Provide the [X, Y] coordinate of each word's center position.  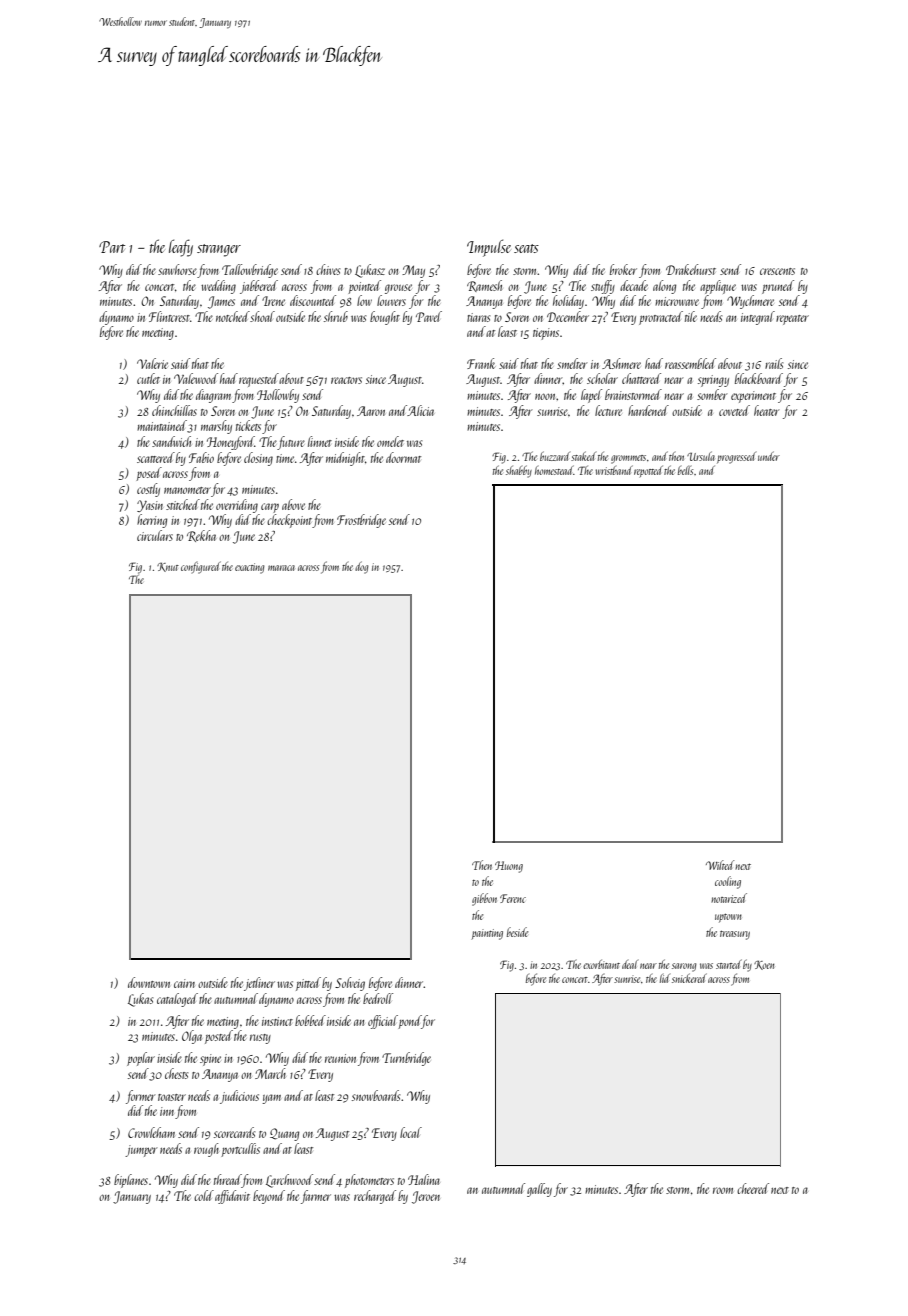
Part [112, 247]
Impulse [489, 248]
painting [487, 934]
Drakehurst [691, 269]
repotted [648, 471]
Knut [168, 567]
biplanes [131, 1181]
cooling [728, 882]
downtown [149, 982]
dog [362, 567]
